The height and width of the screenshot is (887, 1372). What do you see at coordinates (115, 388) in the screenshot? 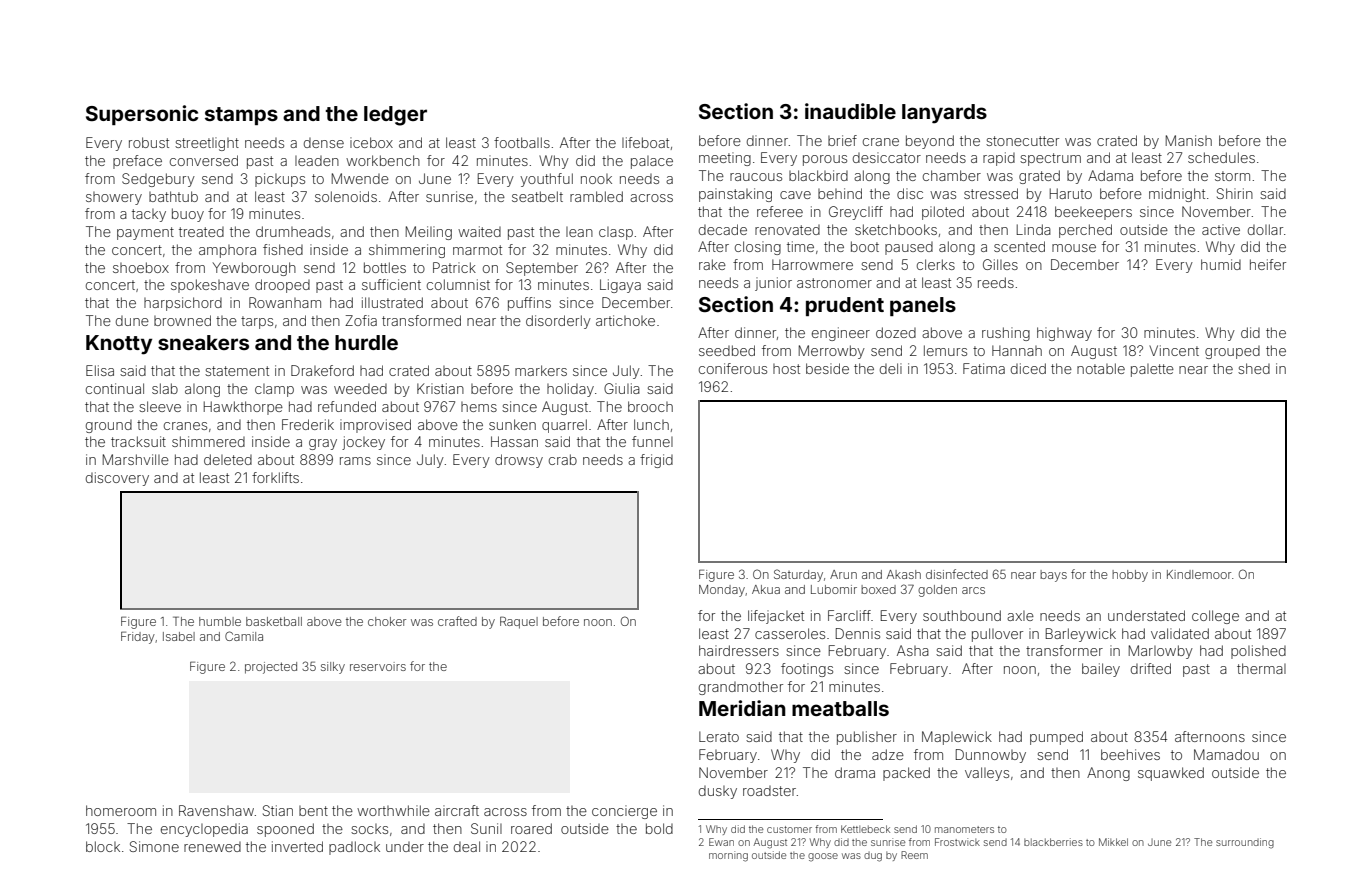
I see `continual` at bounding box center [115, 388].
